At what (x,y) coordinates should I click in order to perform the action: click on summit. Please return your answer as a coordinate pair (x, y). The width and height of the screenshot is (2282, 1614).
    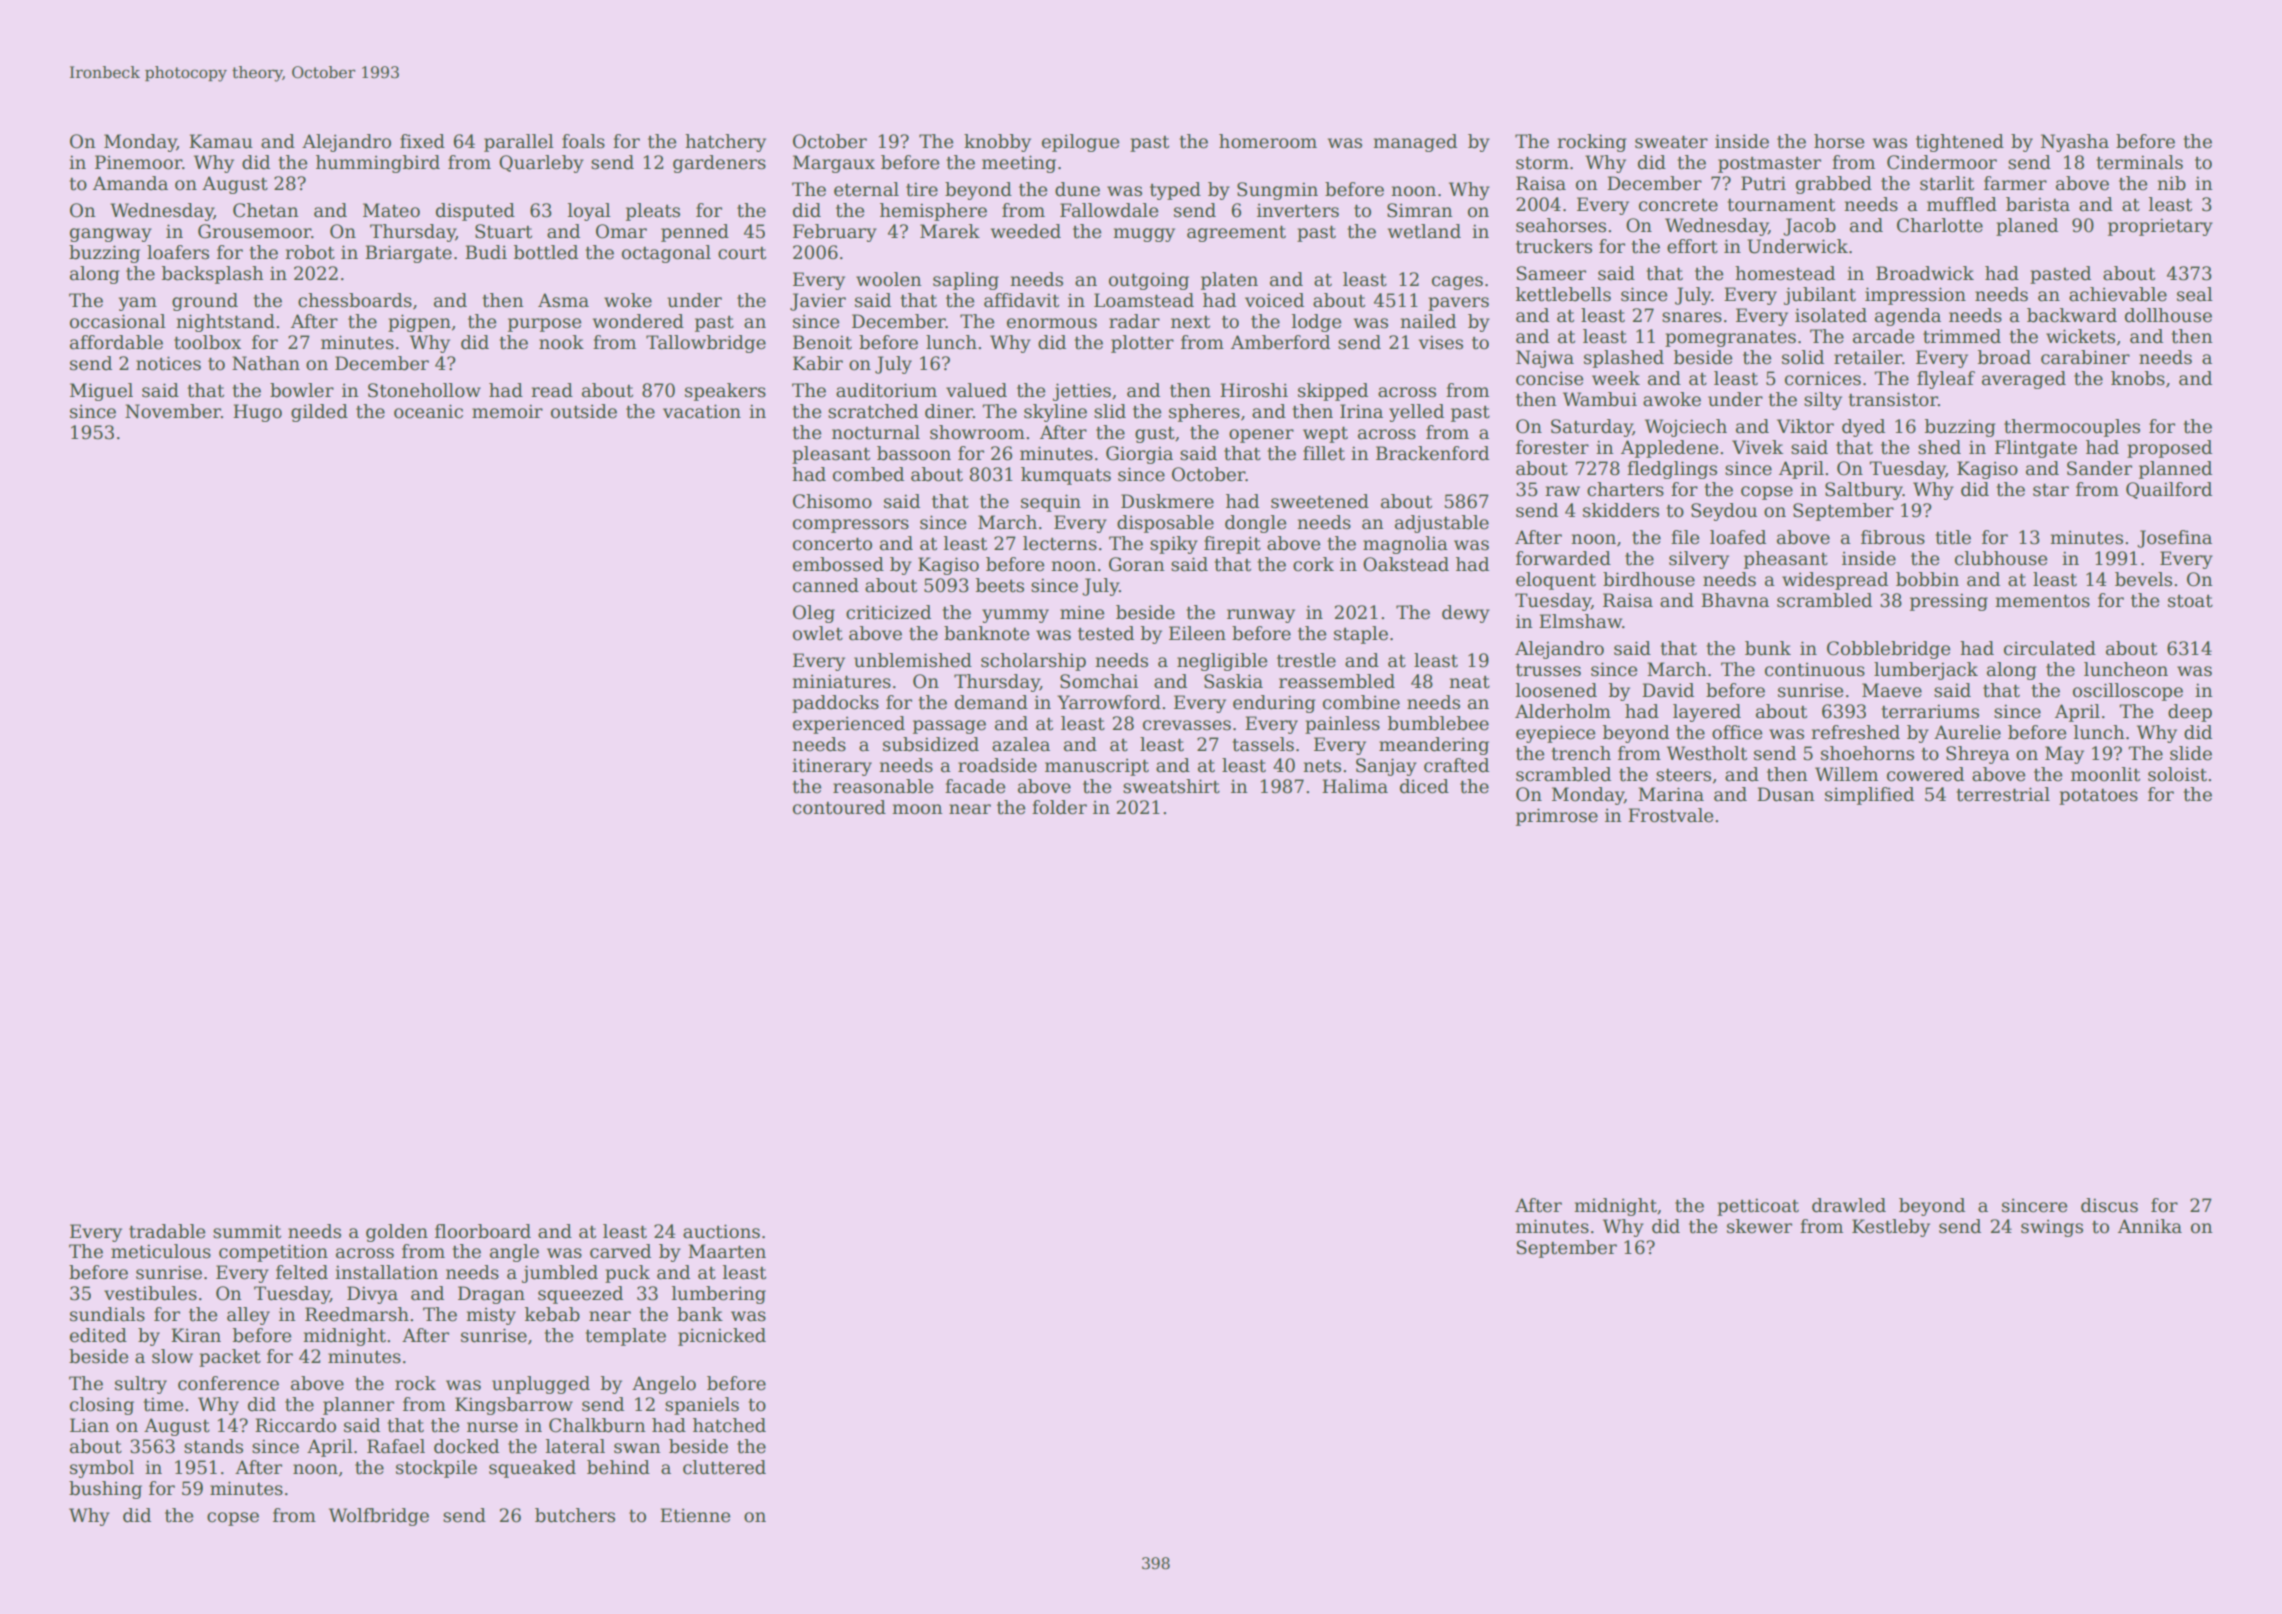
    Looking at the image, I should click on (247, 1232).
